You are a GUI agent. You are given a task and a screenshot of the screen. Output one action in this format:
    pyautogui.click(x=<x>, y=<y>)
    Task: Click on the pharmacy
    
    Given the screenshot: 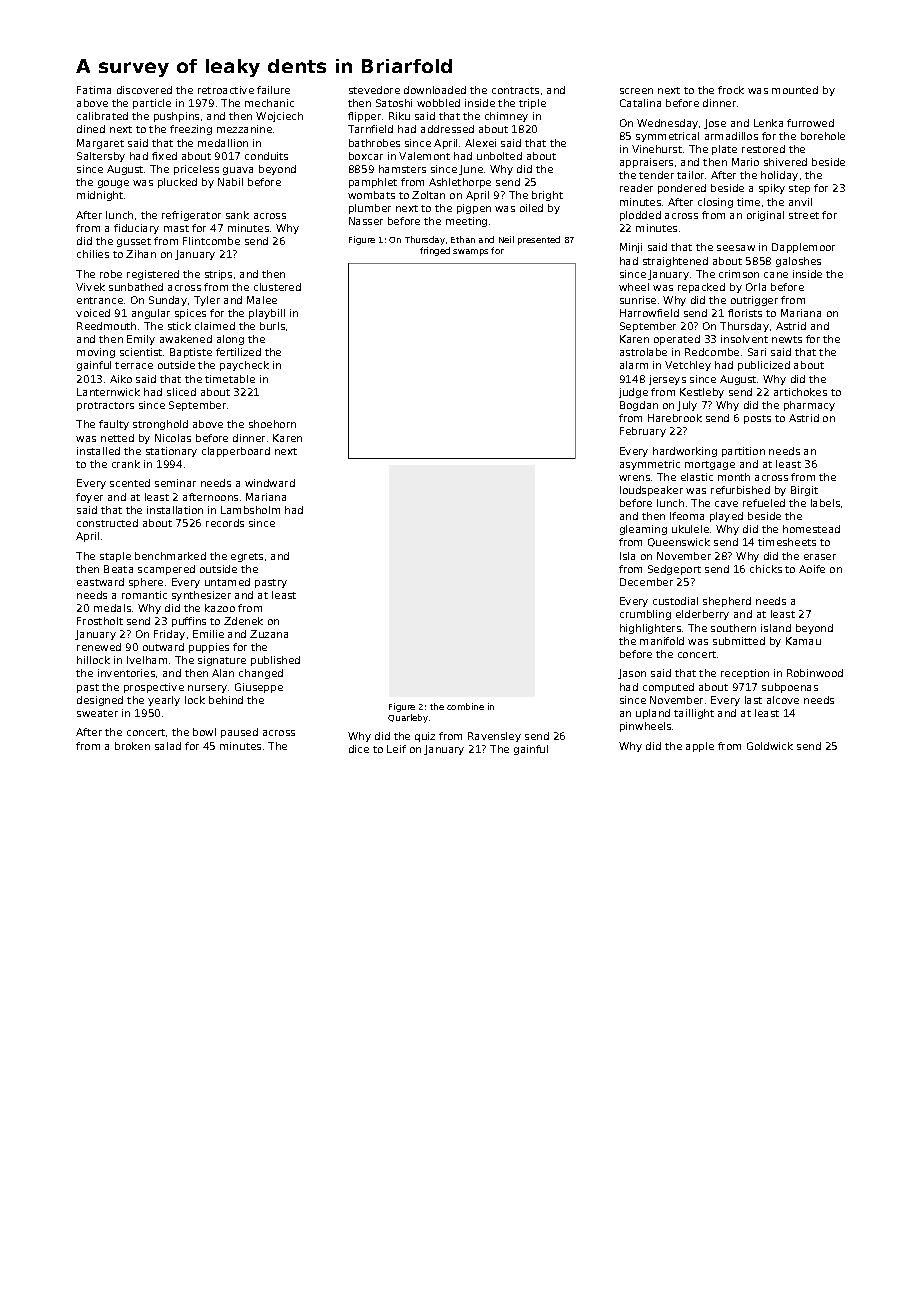 What is the action you would take?
    pyautogui.click(x=809, y=406)
